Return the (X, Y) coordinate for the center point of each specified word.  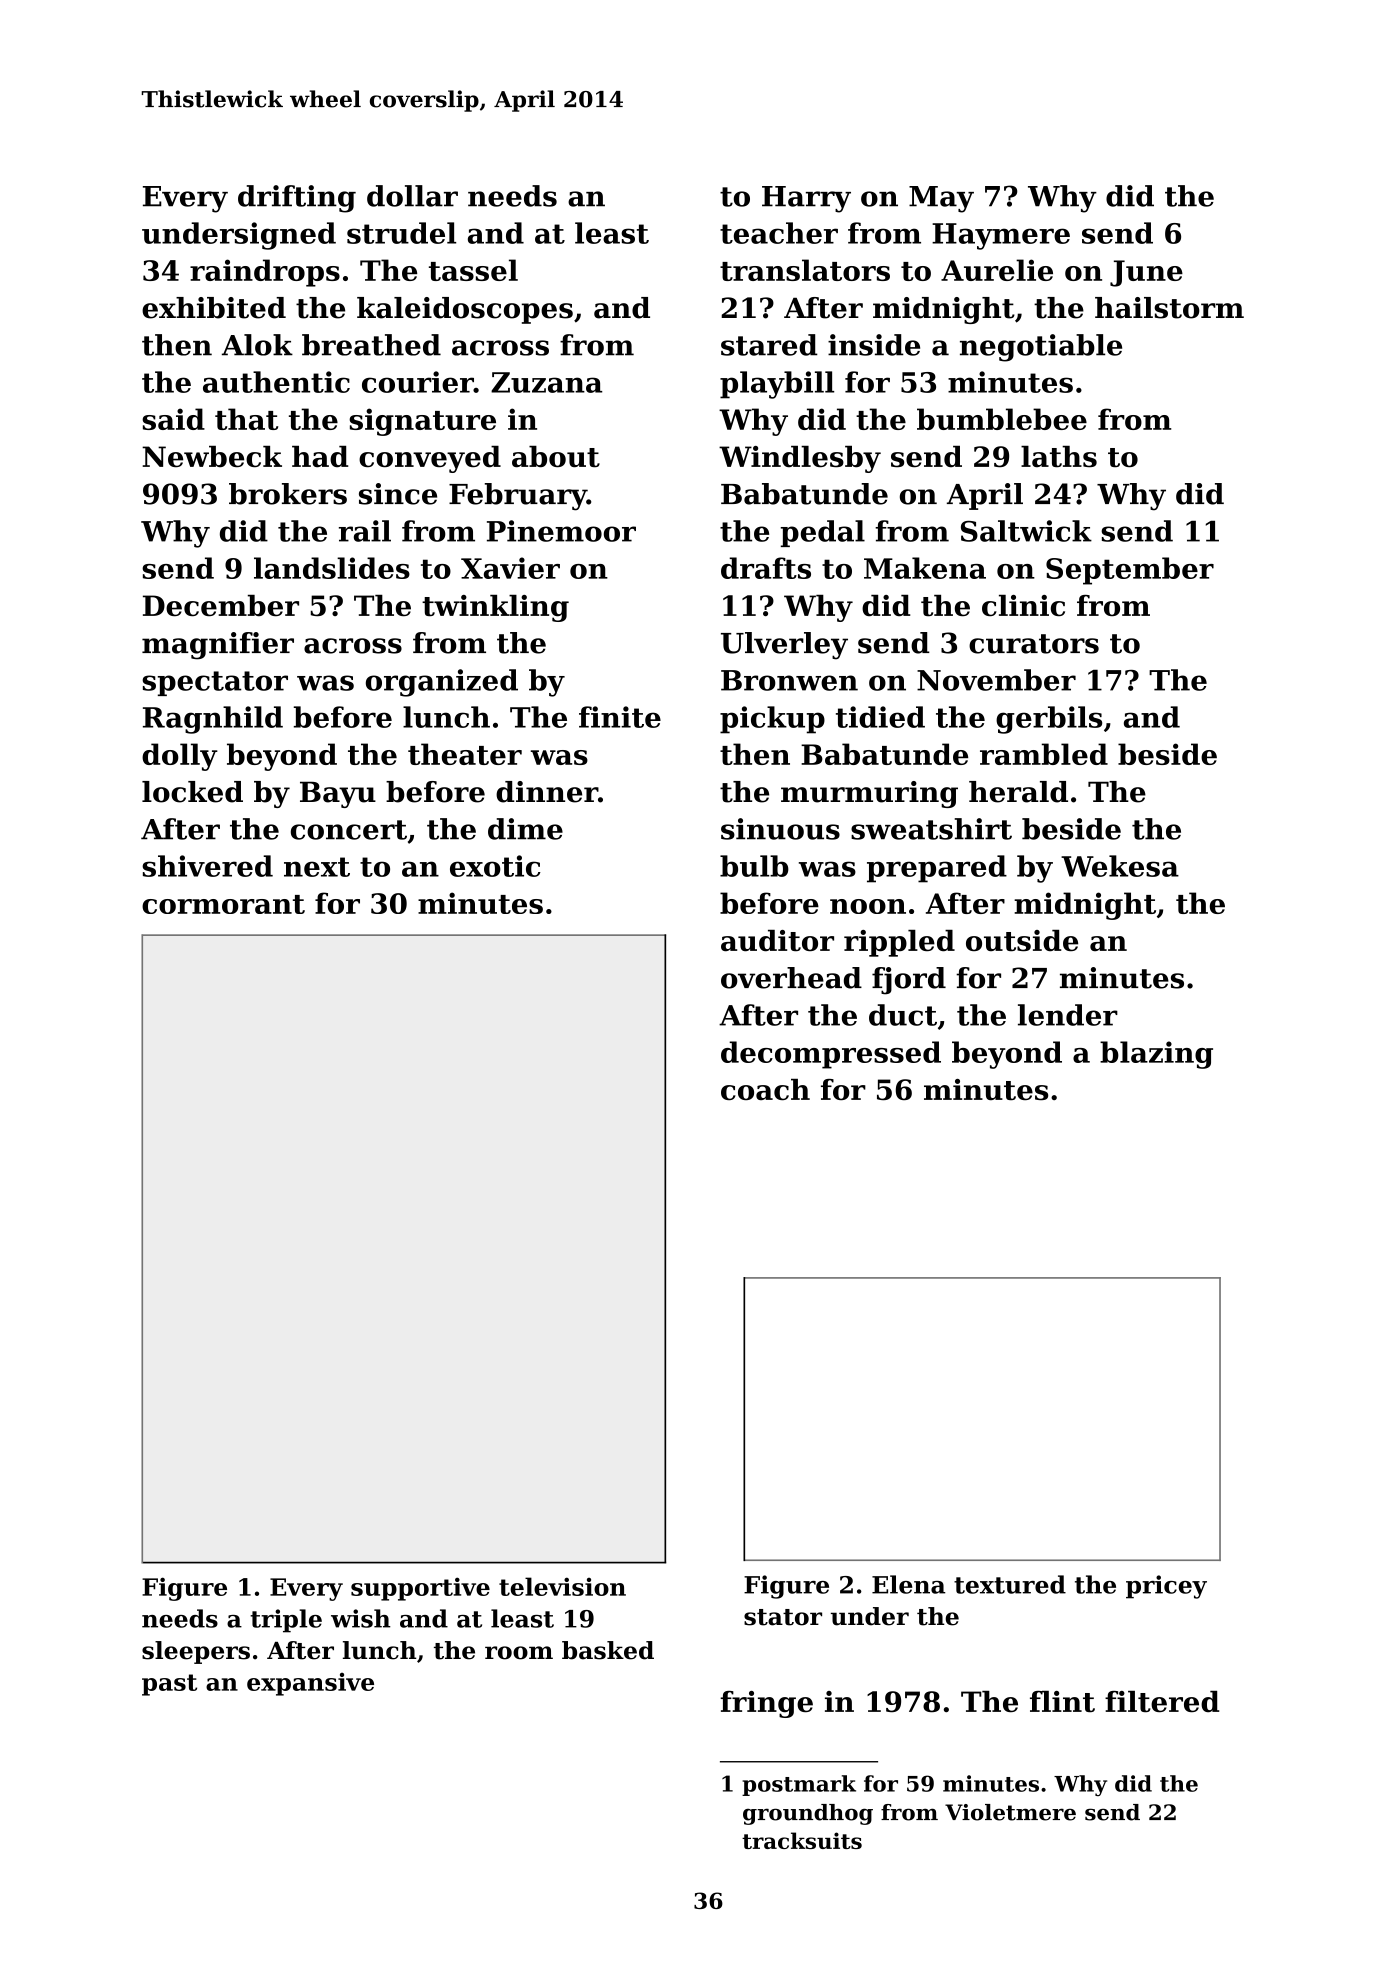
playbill (777, 385)
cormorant (223, 904)
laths (1059, 457)
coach (765, 1090)
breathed (371, 345)
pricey (1166, 1587)
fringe (766, 1704)
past (169, 1685)
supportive (420, 1589)
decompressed (831, 1055)
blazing (1156, 1055)
